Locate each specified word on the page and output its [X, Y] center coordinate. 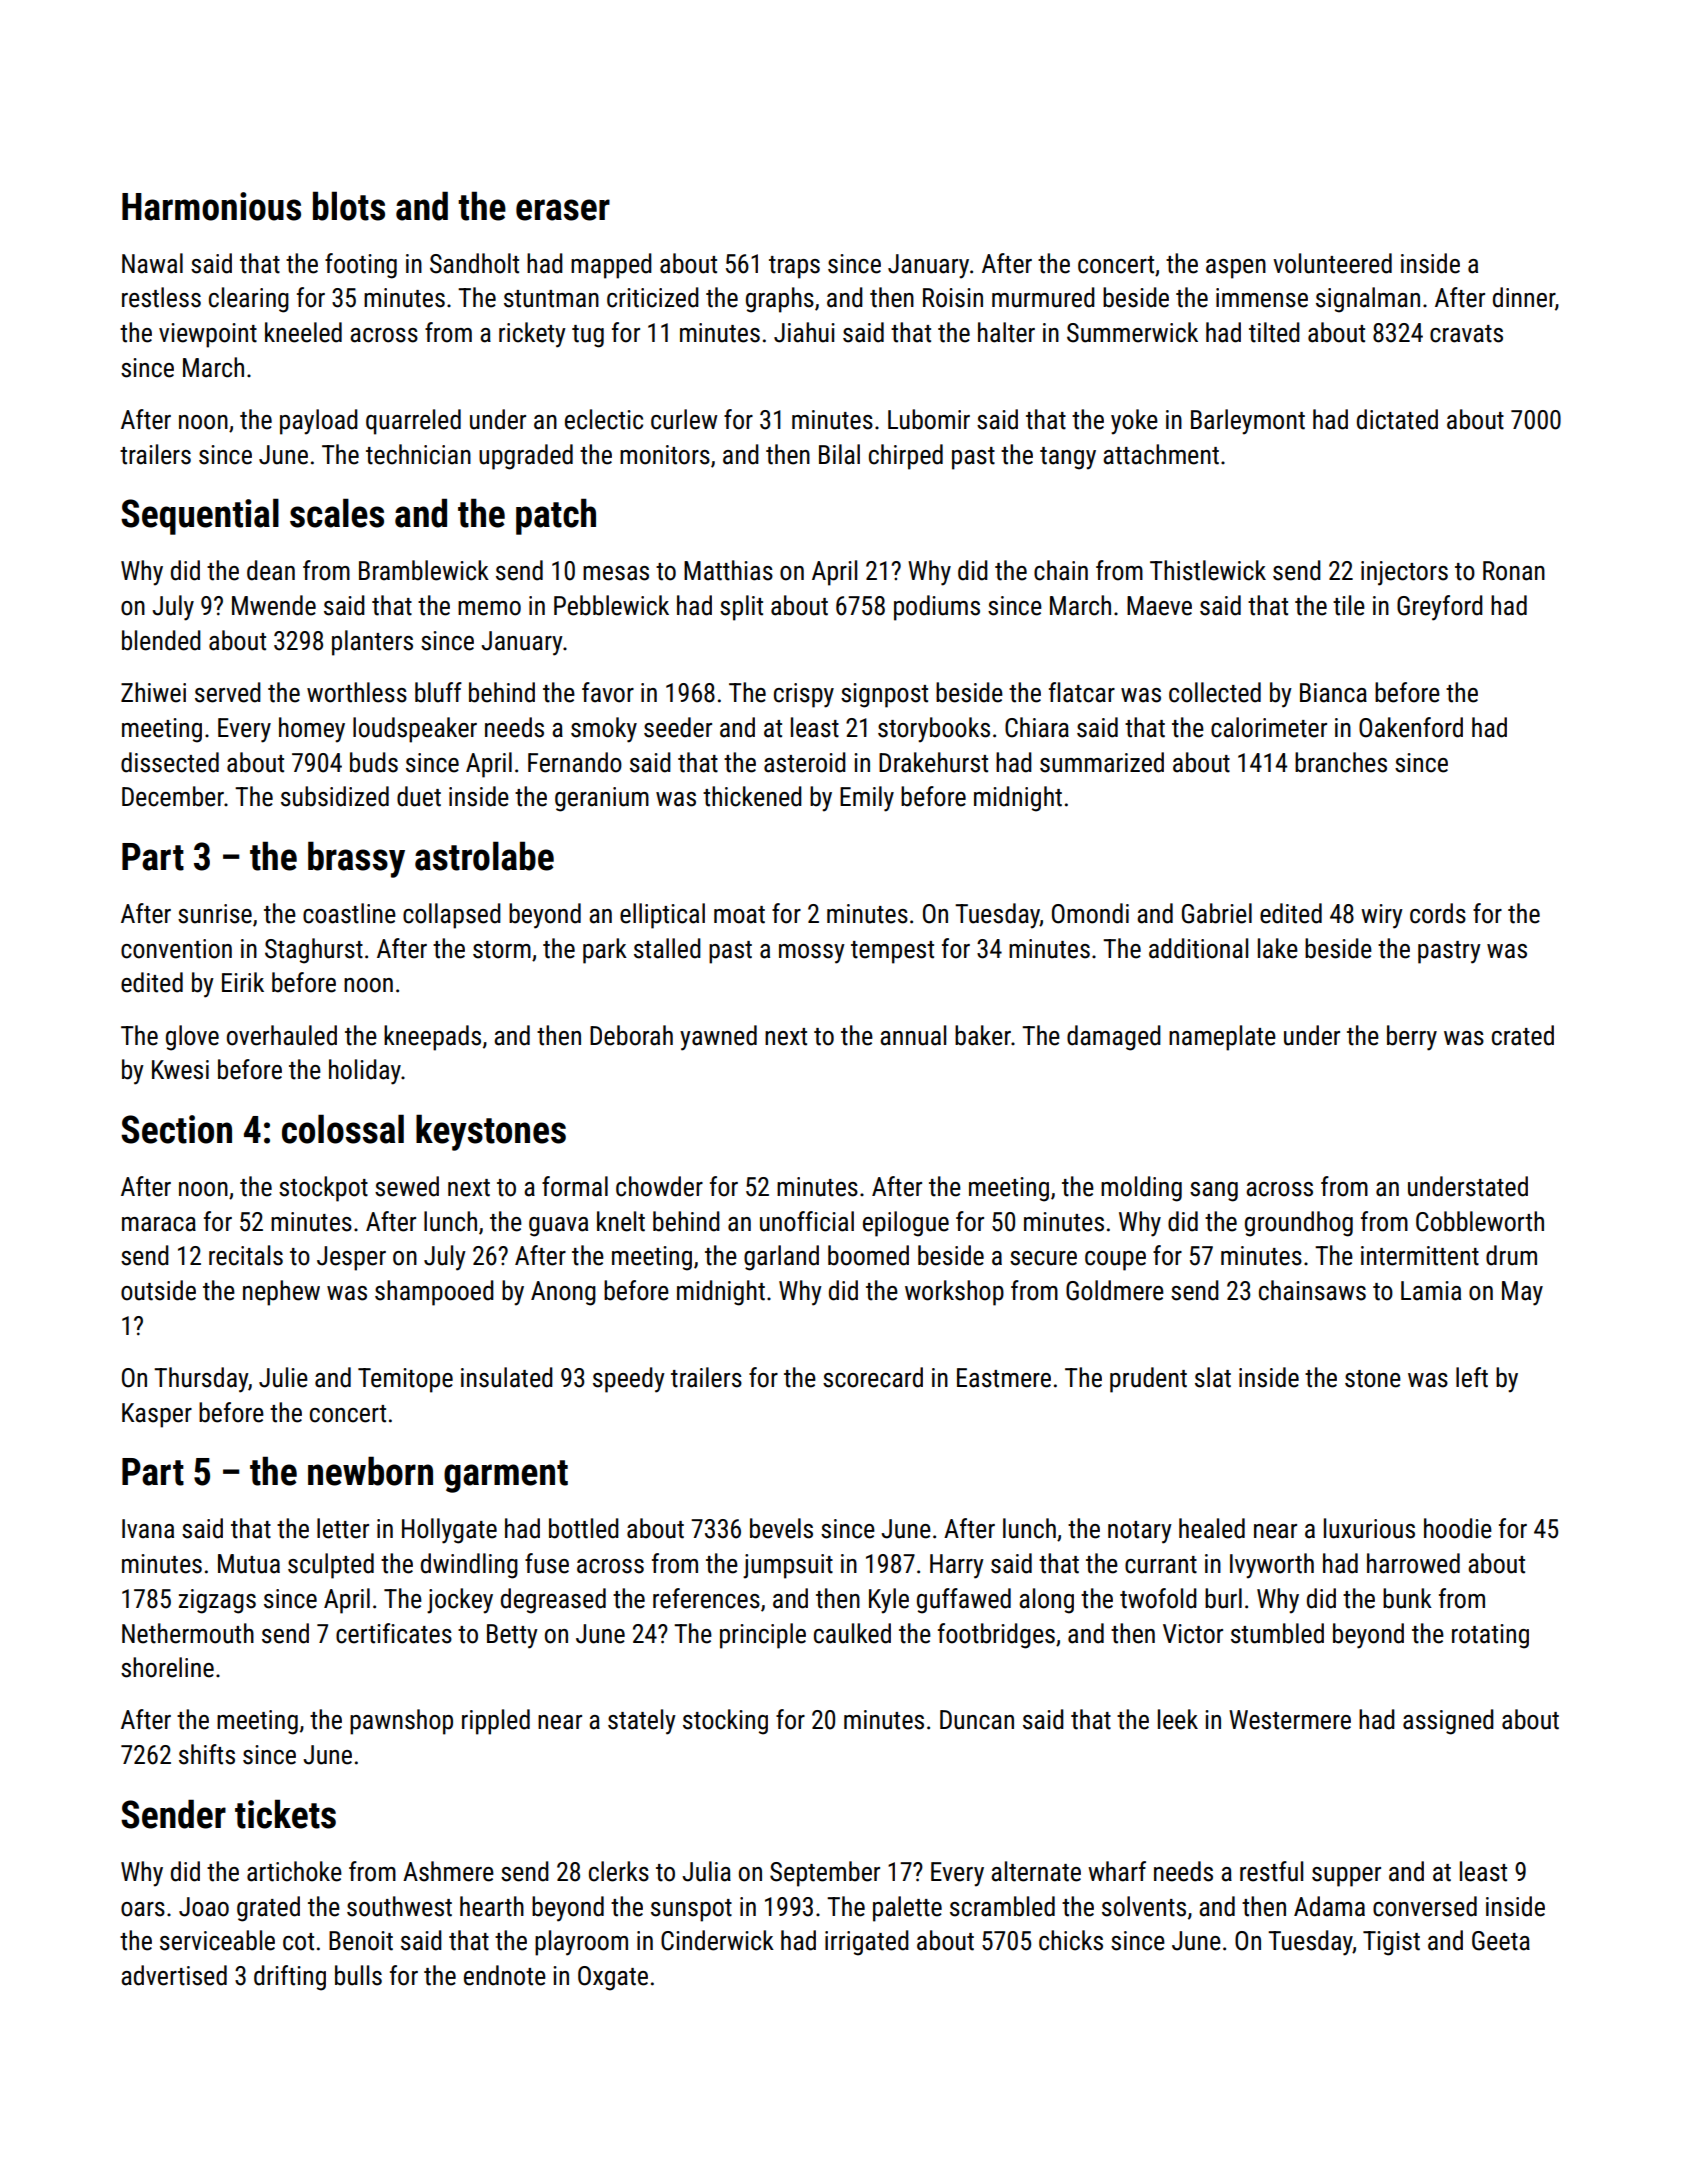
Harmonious [211, 206]
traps [794, 267]
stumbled [1277, 1633]
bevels [781, 1528]
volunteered [1332, 263]
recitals [246, 1255]
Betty [512, 1636]
